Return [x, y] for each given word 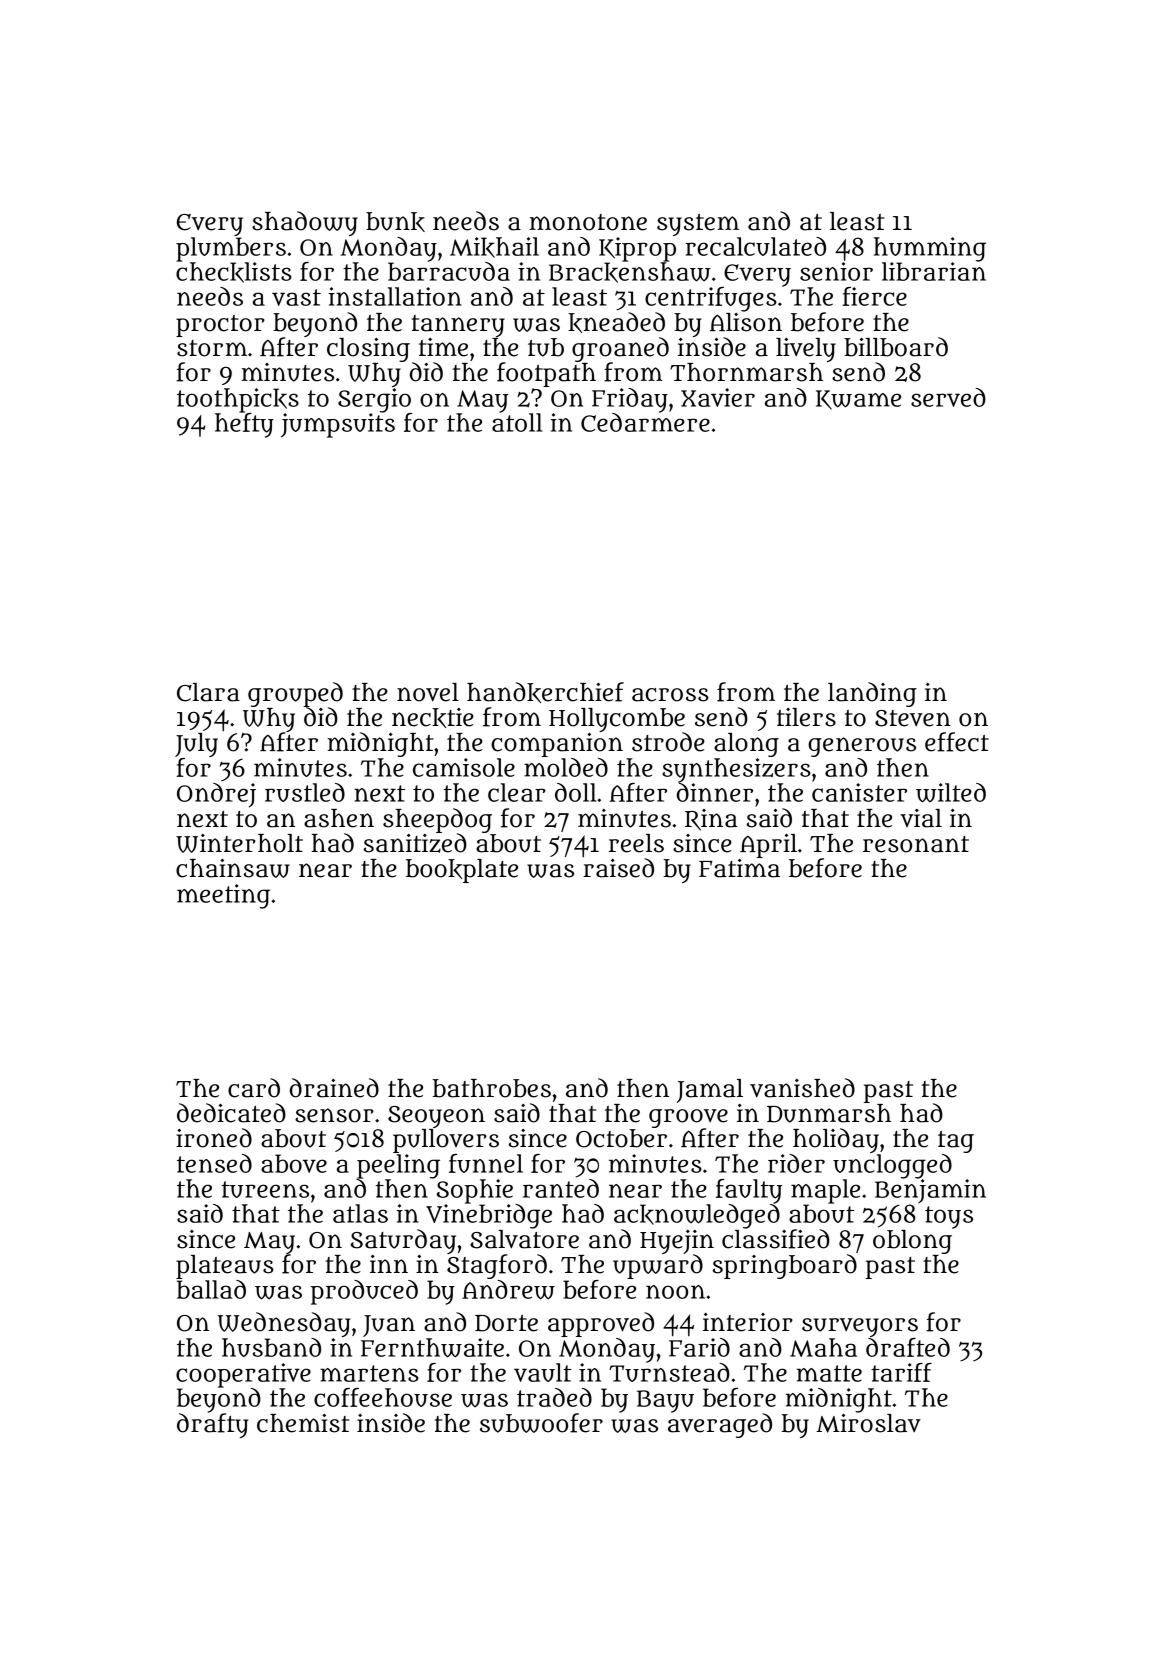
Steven [913, 718]
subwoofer [541, 1423]
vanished [802, 1088]
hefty [244, 425]
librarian [934, 271]
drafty [212, 1425]
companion [557, 745]
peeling [398, 1166]
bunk [395, 222]
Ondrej [216, 795]
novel [428, 692]
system [698, 225]
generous [862, 747]
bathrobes [492, 1088]
